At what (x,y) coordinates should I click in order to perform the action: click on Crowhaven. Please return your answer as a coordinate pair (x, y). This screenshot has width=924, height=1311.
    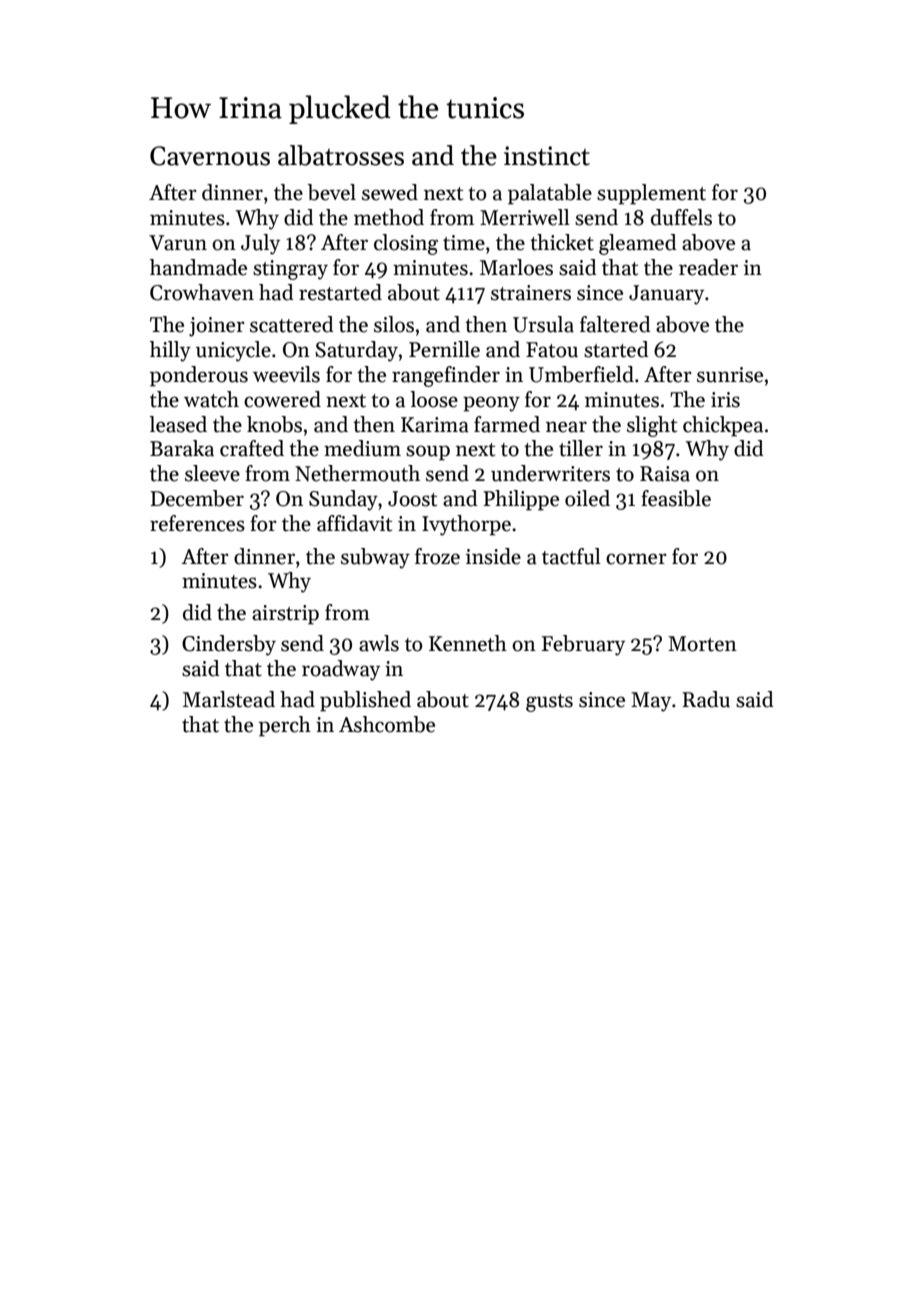
    Looking at the image, I should click on (202, 292).
